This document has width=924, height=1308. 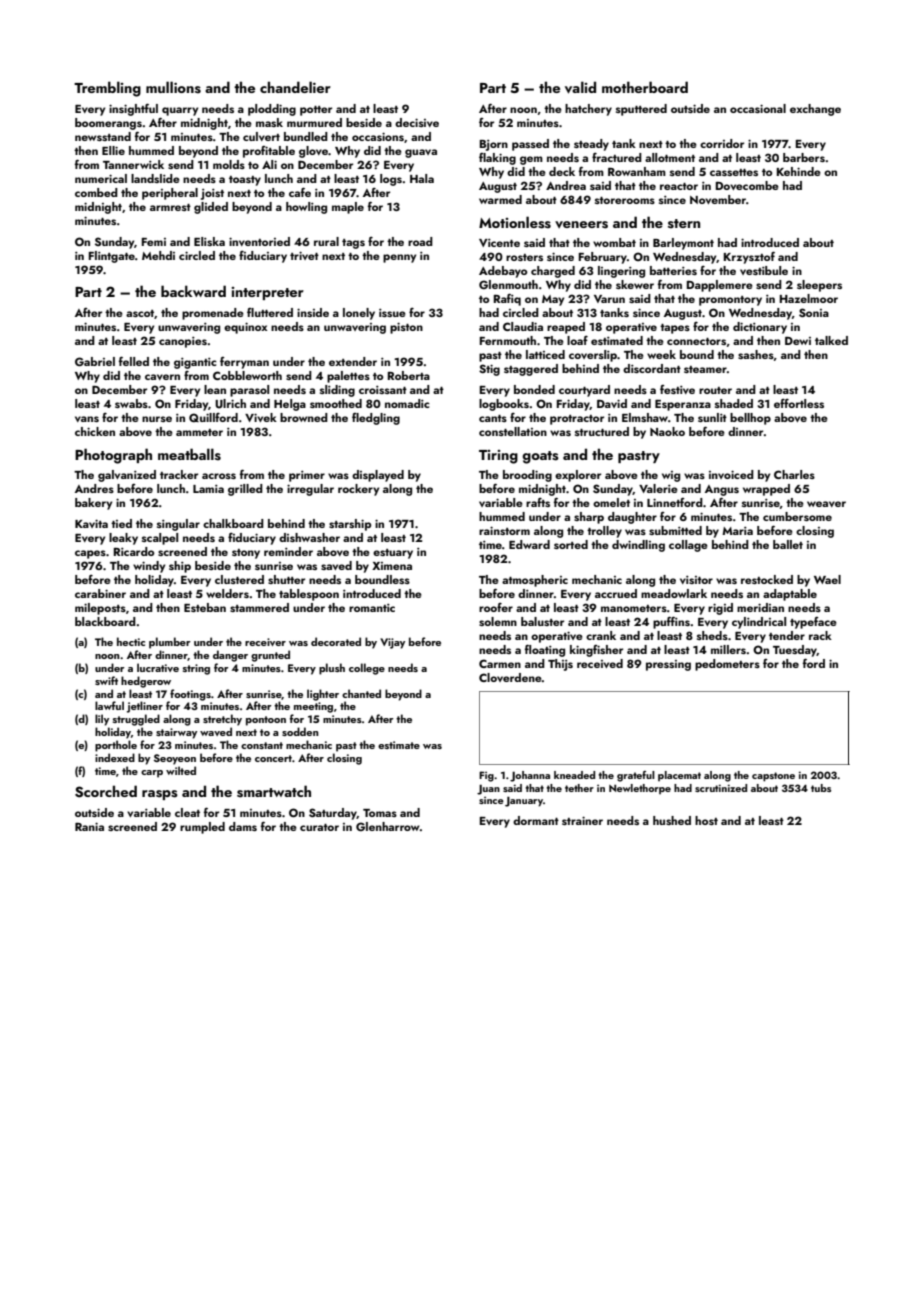 I want to click on dams, so click(x=243, y=826).
